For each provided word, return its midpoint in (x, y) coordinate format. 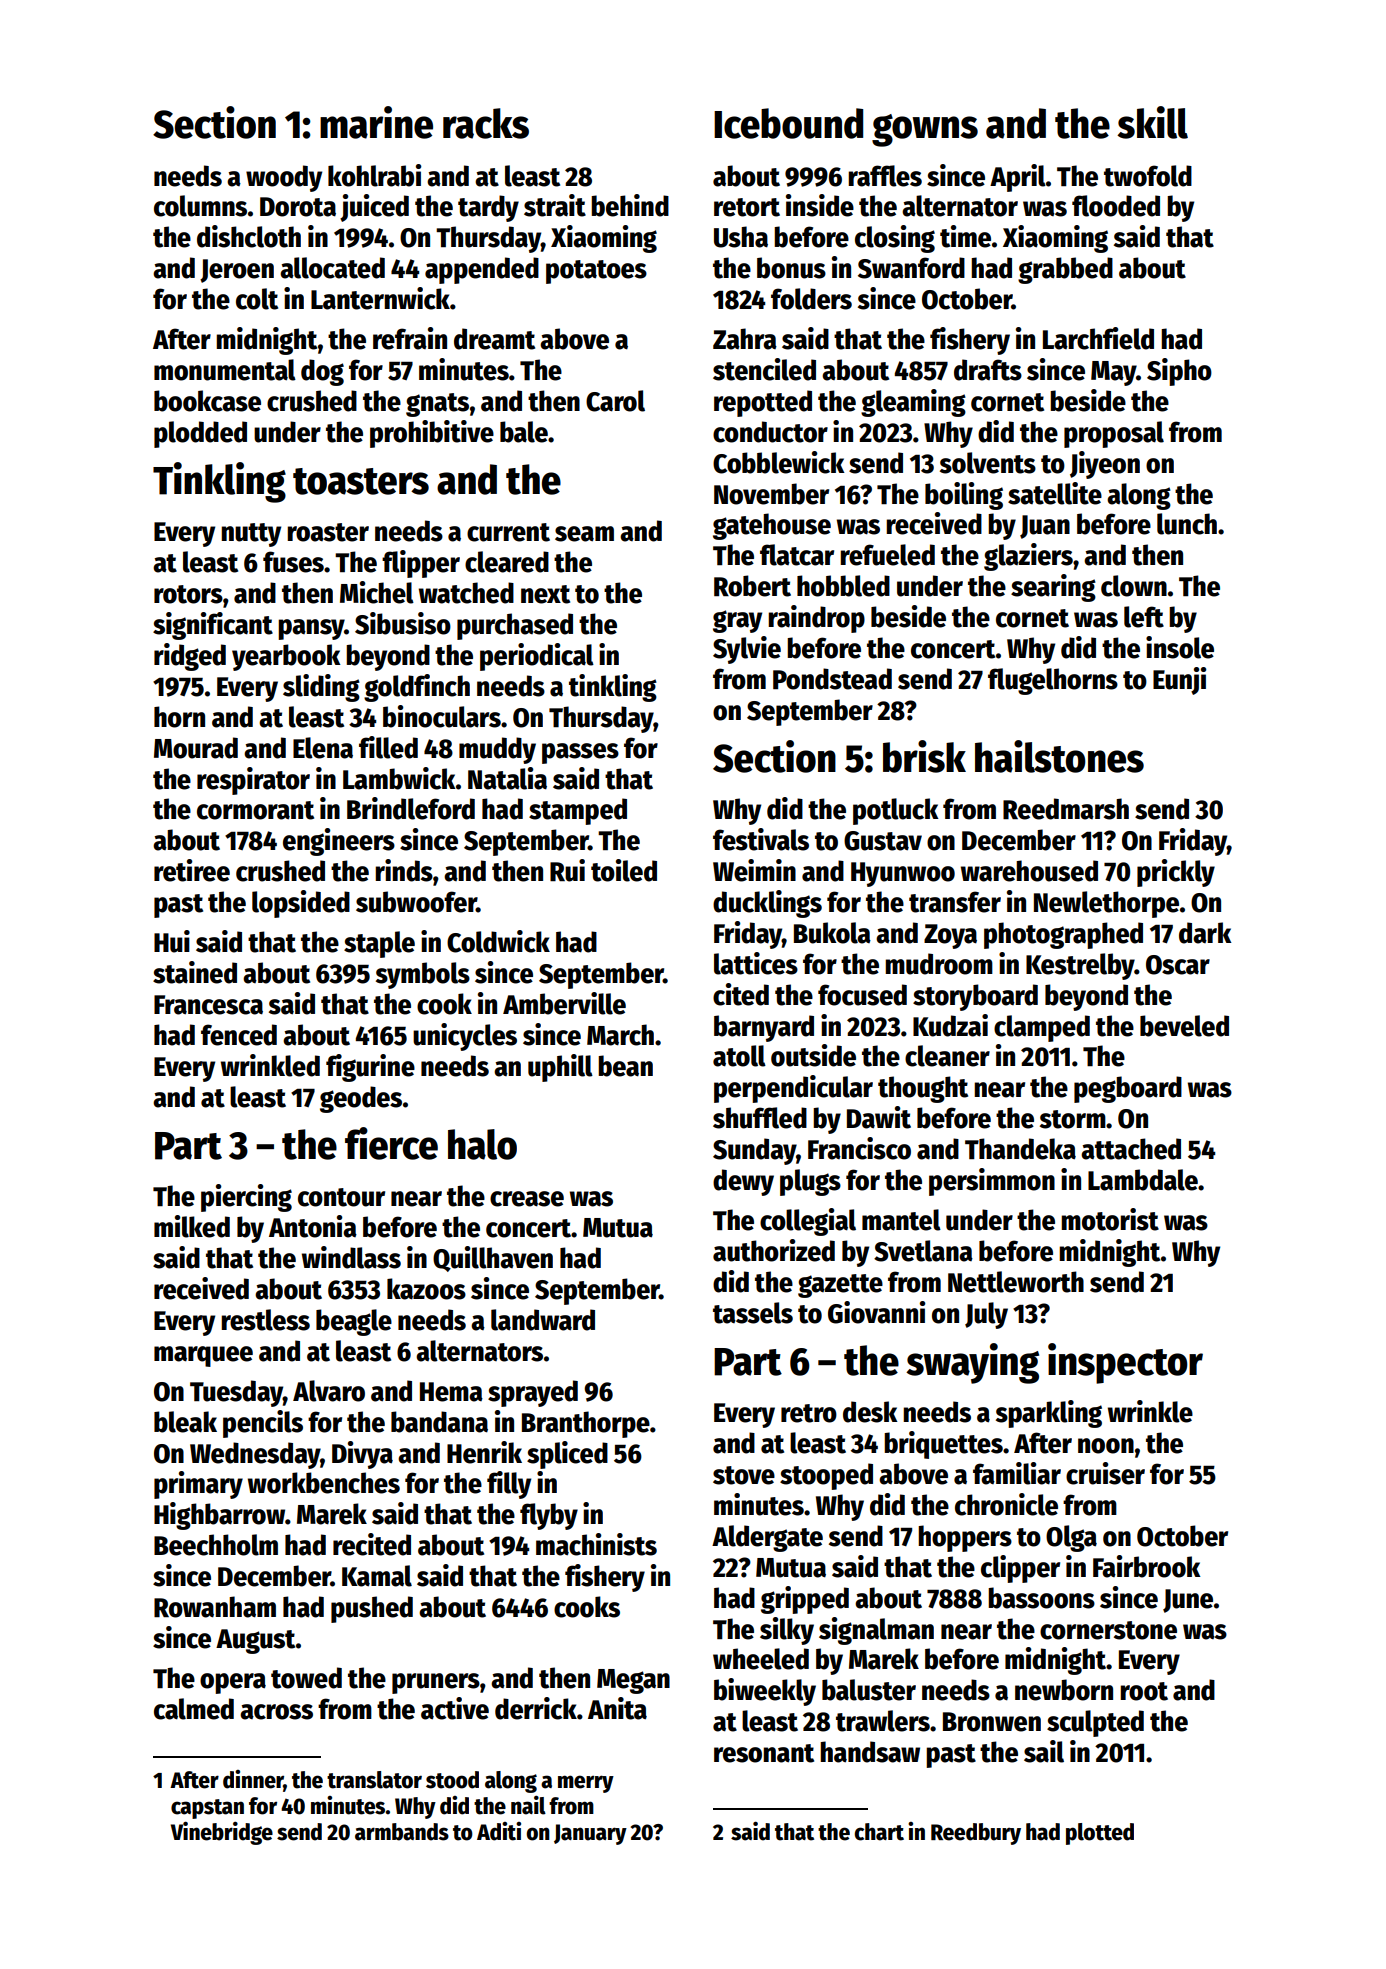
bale (524, 432)
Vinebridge (222, 1833)
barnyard (764, 1028)
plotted (1100, 1834)
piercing (246, 1198)
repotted (763, 403)
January (590, 1834)
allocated (332, 268)
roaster (328, 532)
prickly (1176, 873)
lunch (1187, 524)
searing (1053, 588)
